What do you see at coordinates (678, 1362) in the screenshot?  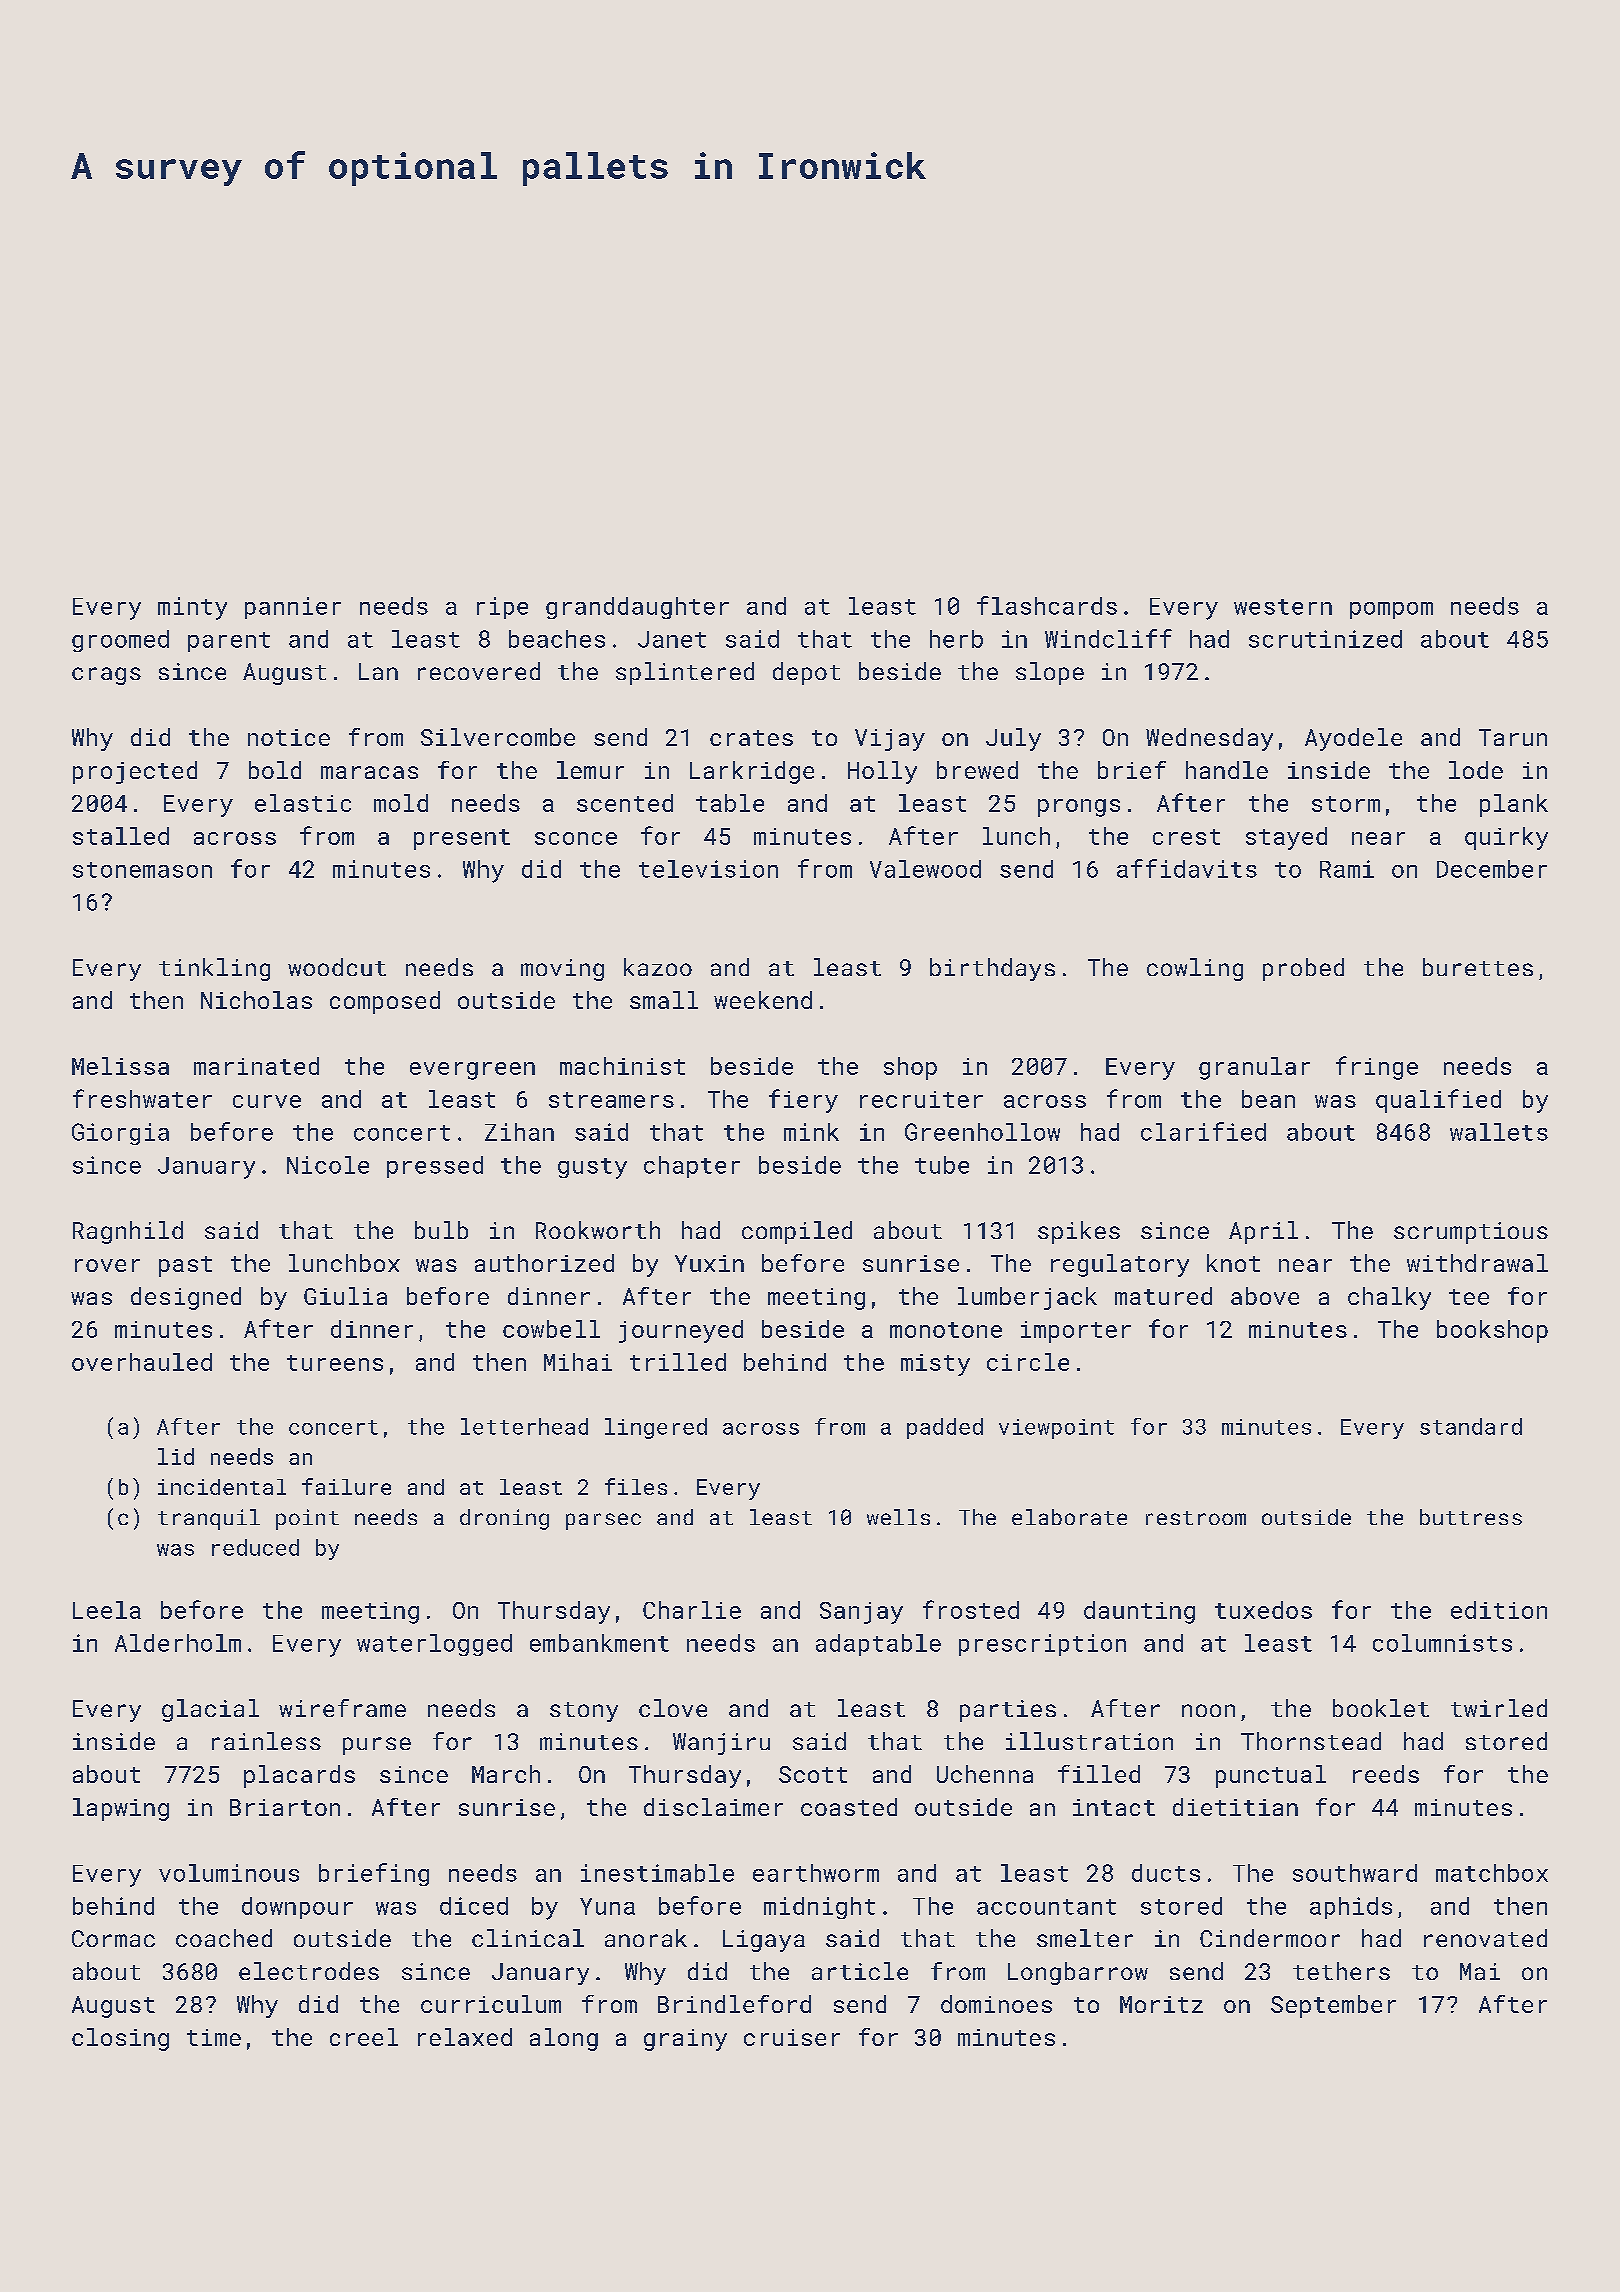 I see `trilled` at bounding box center [678, 1362].
